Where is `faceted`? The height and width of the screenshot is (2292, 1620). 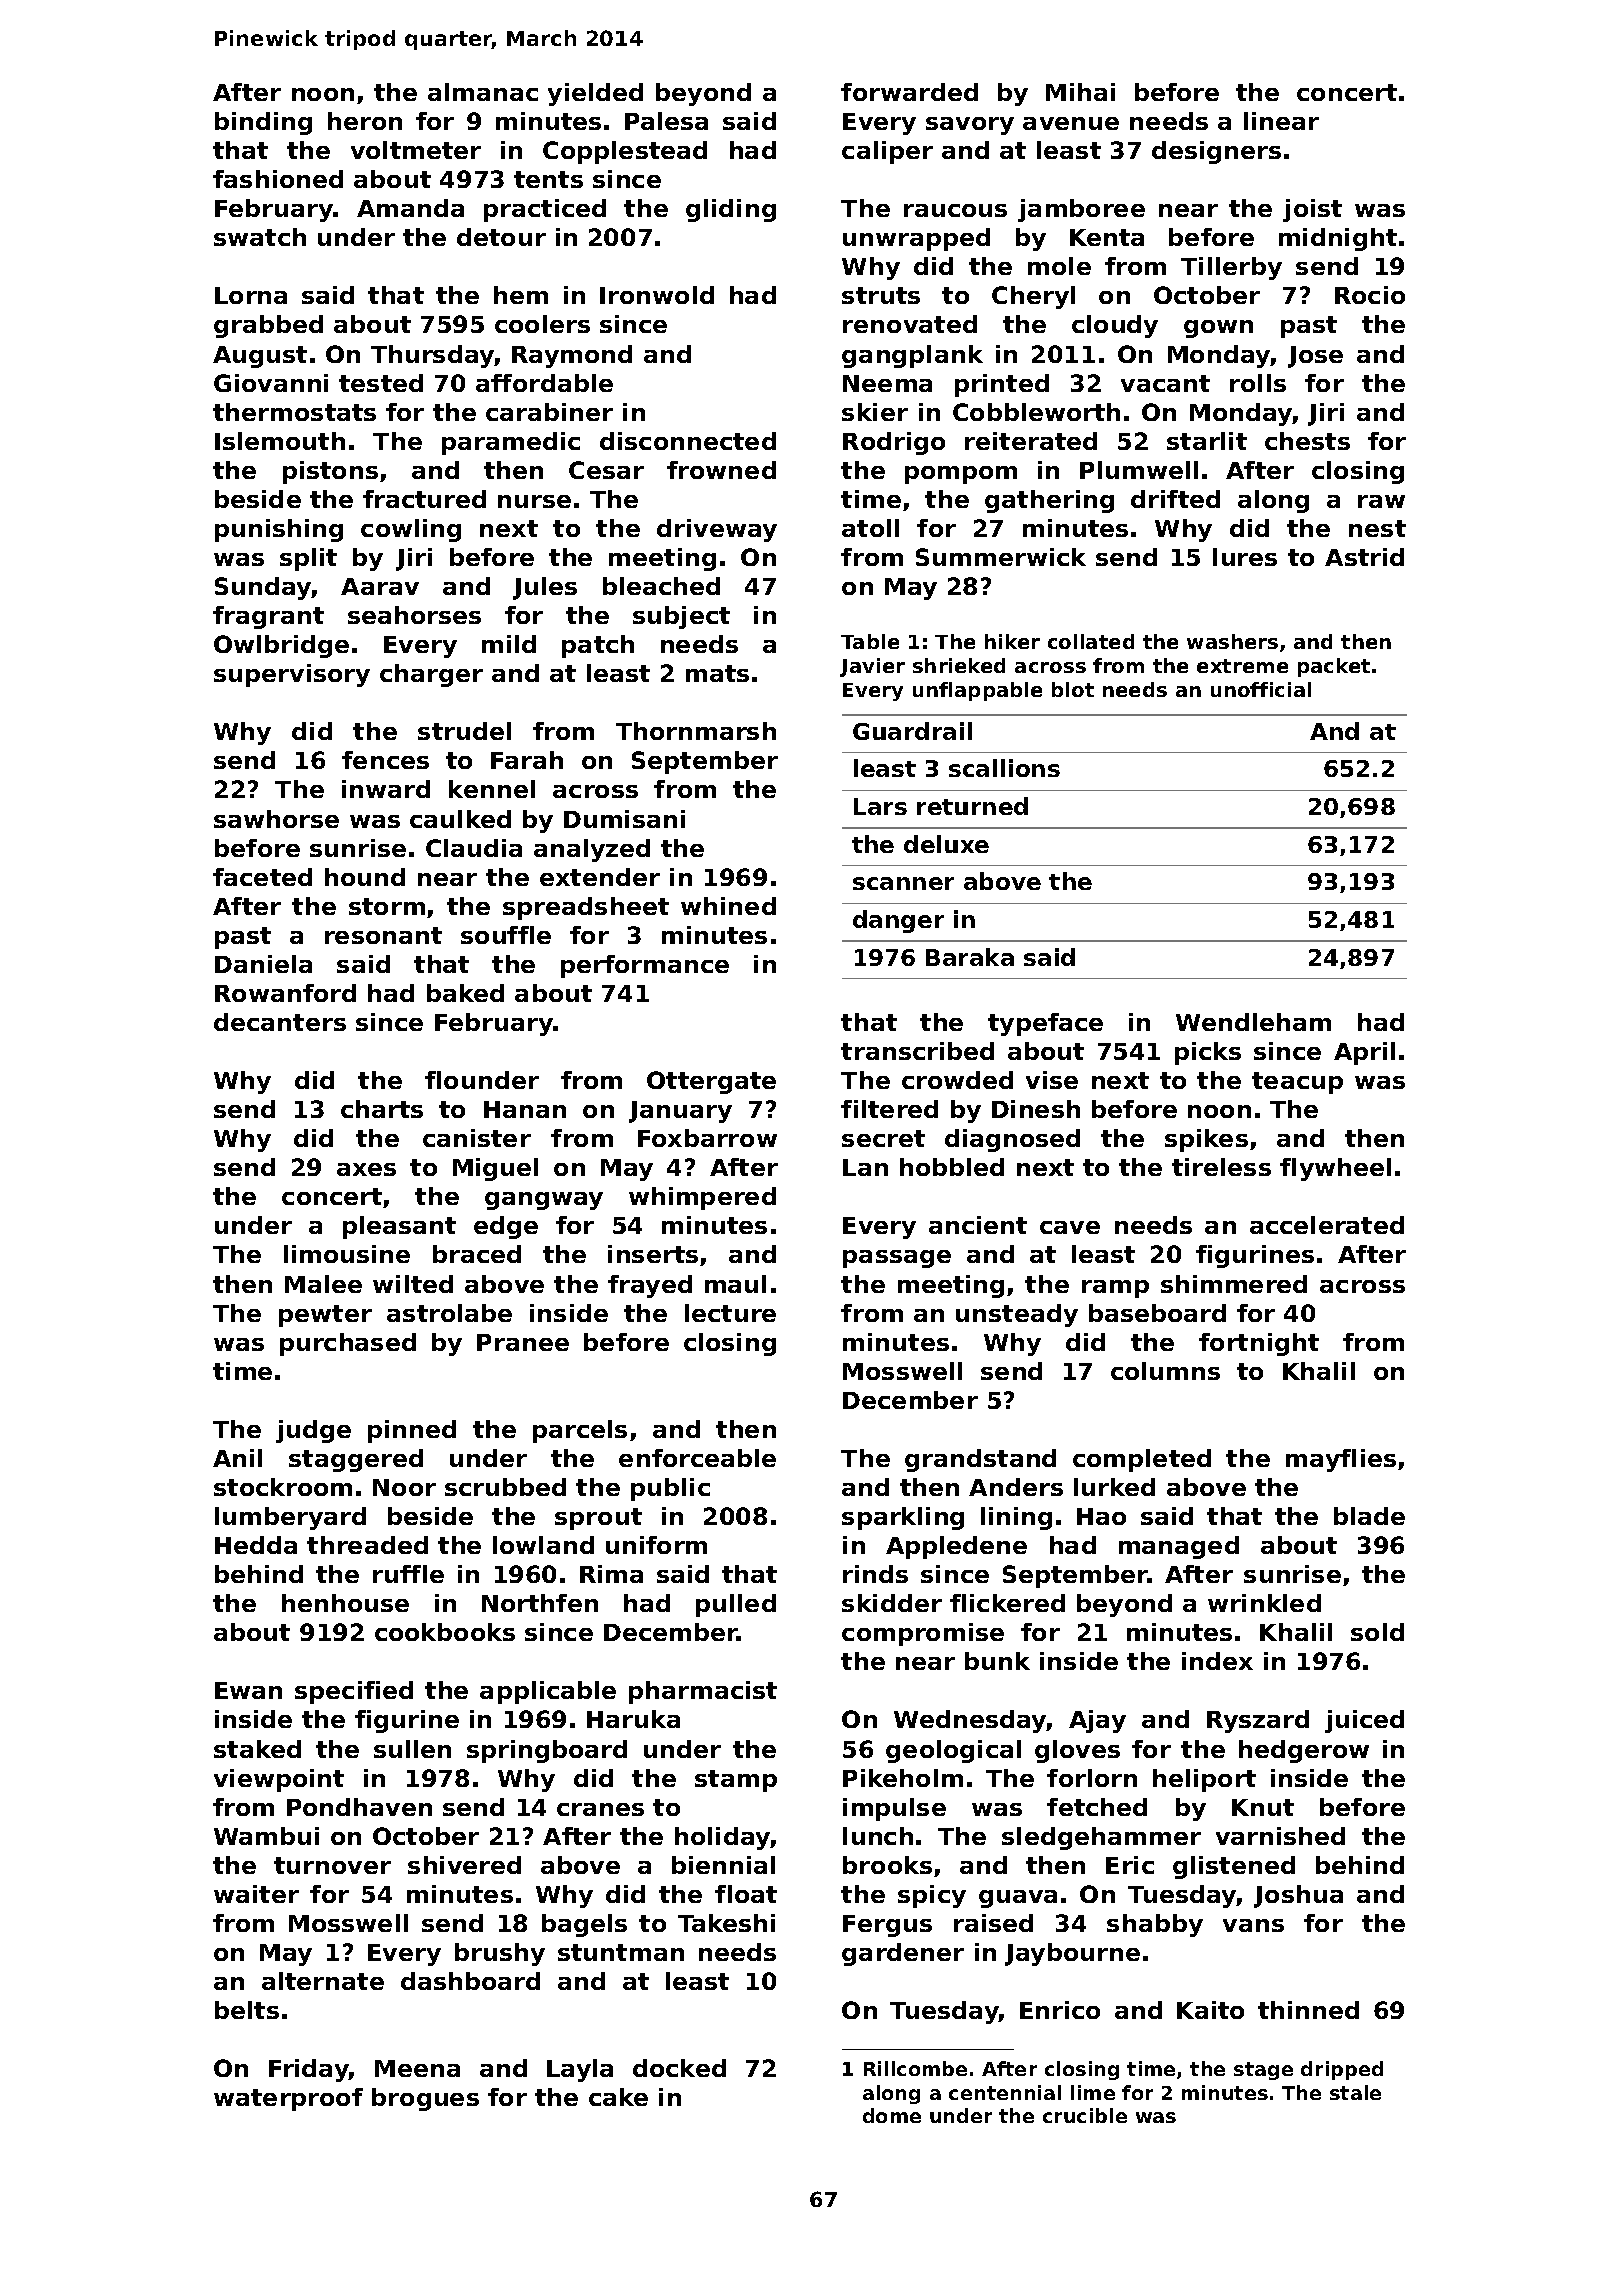
faceted is located at coordinates (262, 877).
